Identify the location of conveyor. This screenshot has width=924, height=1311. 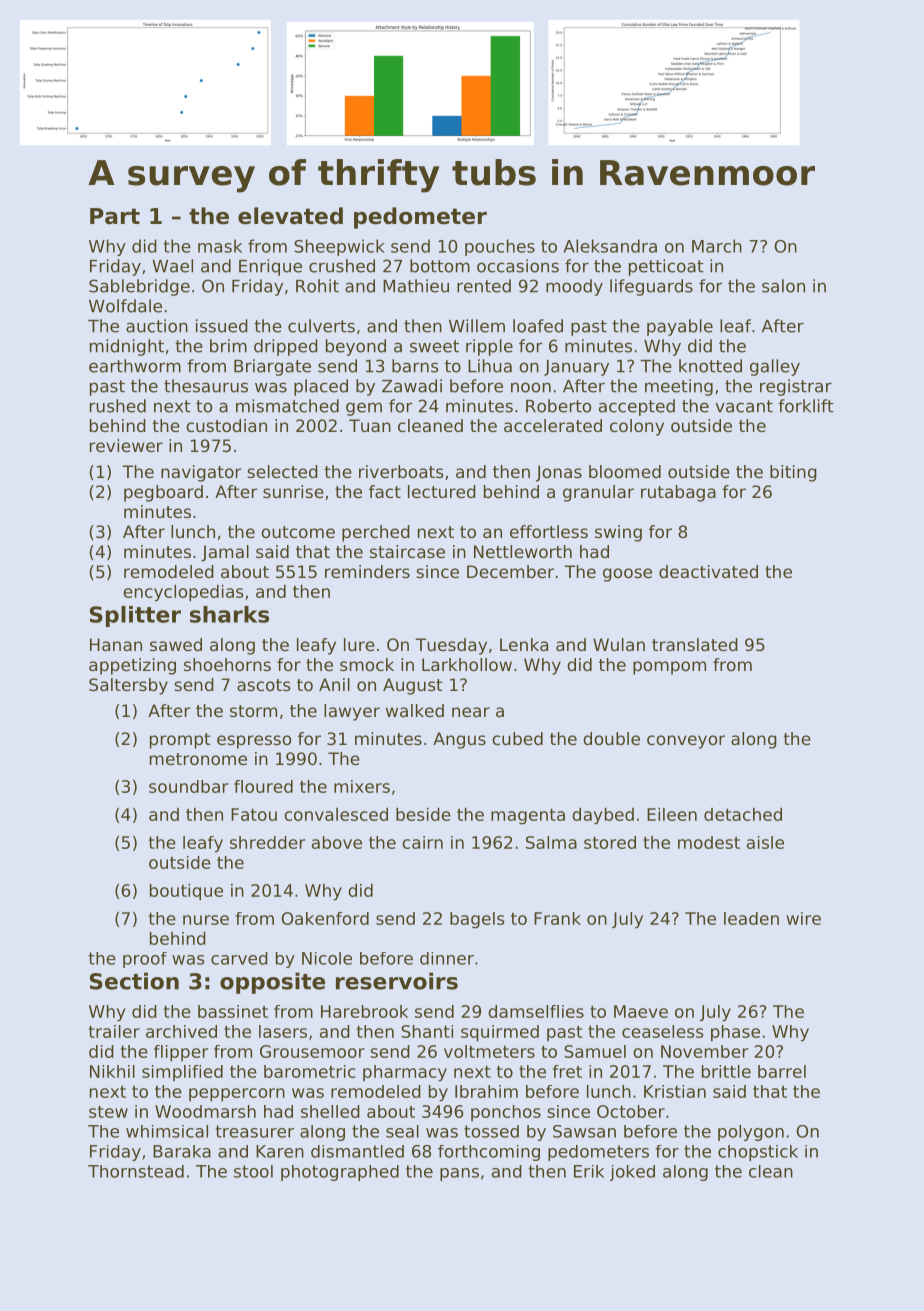
(686, 742).
